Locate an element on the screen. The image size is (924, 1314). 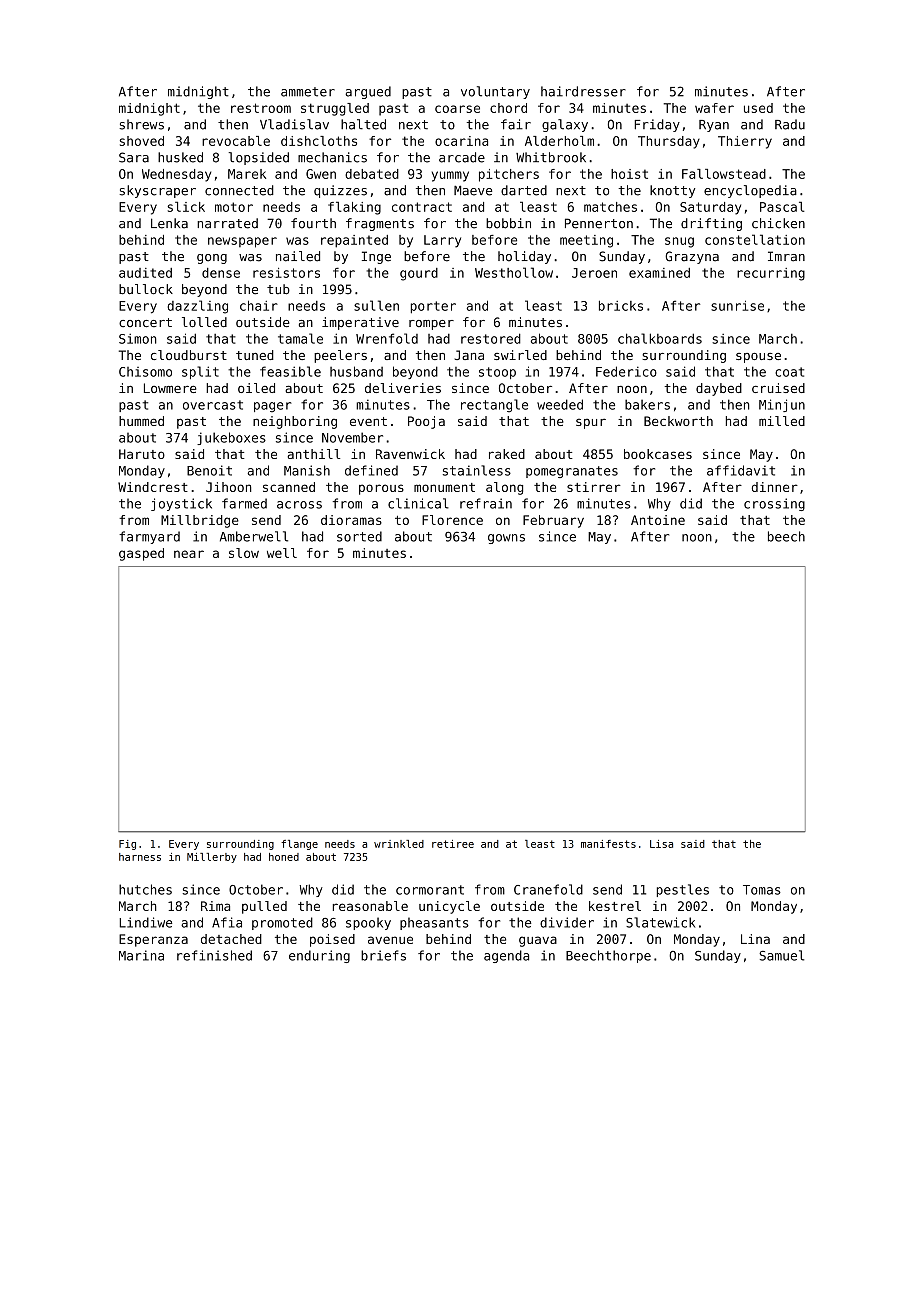
contract is located at coordinates (422, 207).
